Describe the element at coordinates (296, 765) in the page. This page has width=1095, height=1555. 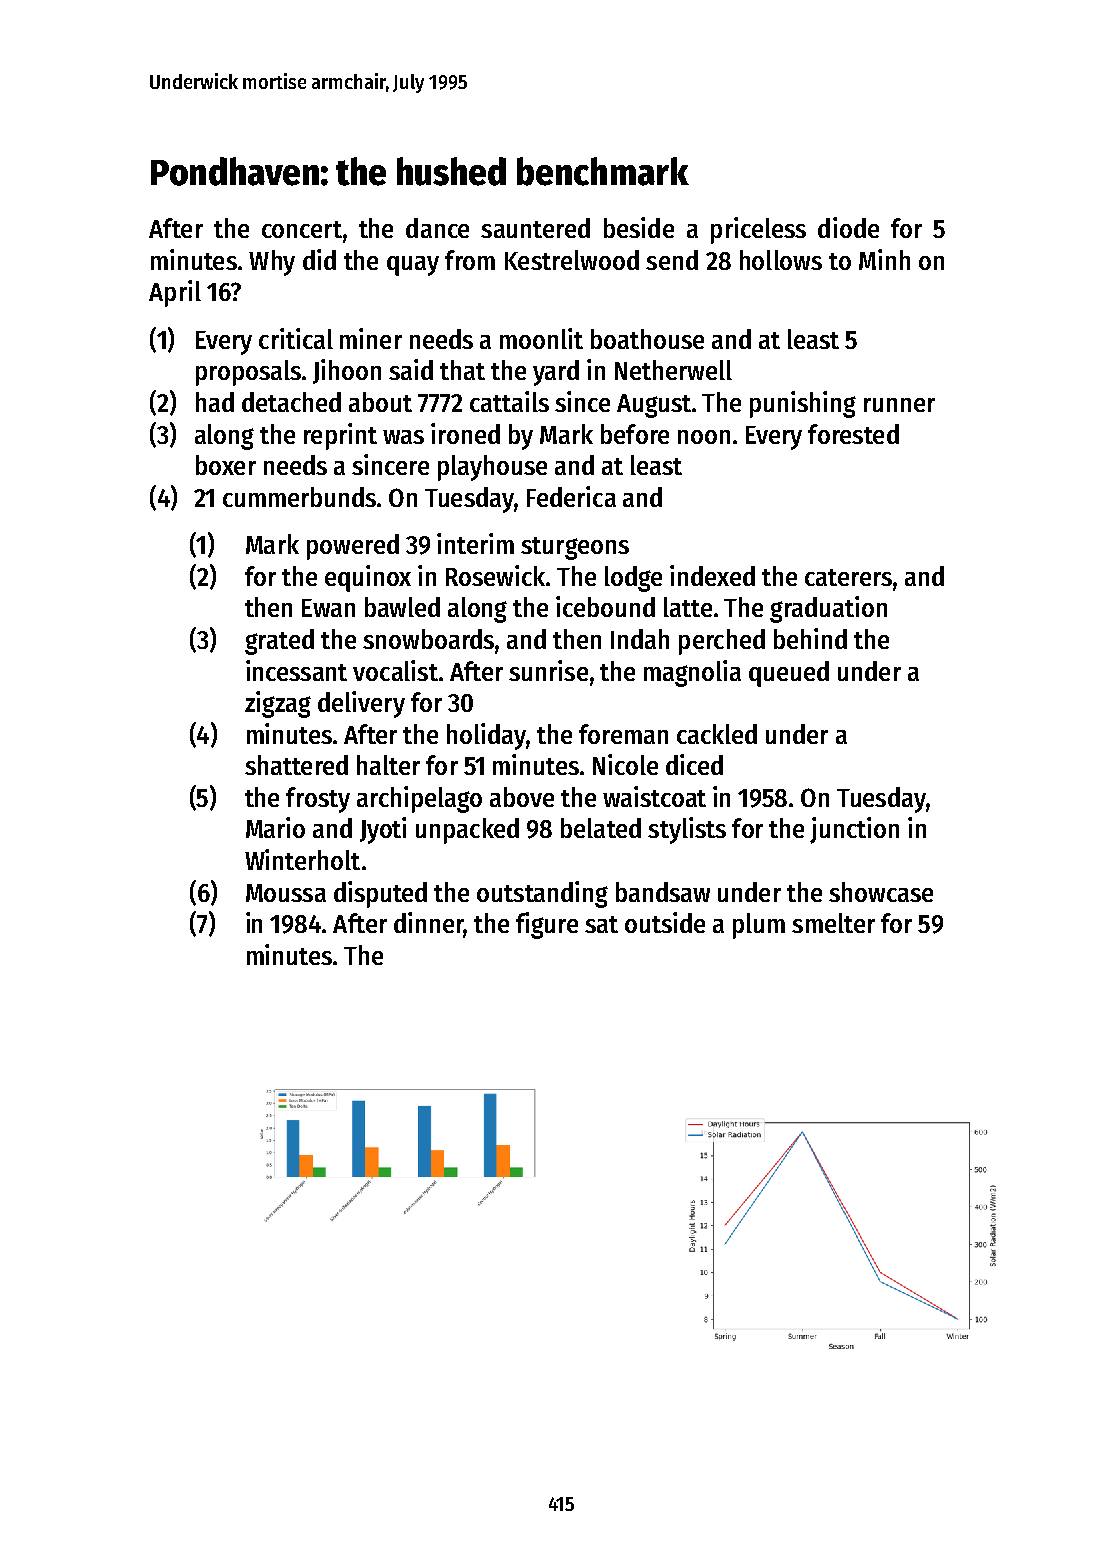
I see `shattered` at that location.
